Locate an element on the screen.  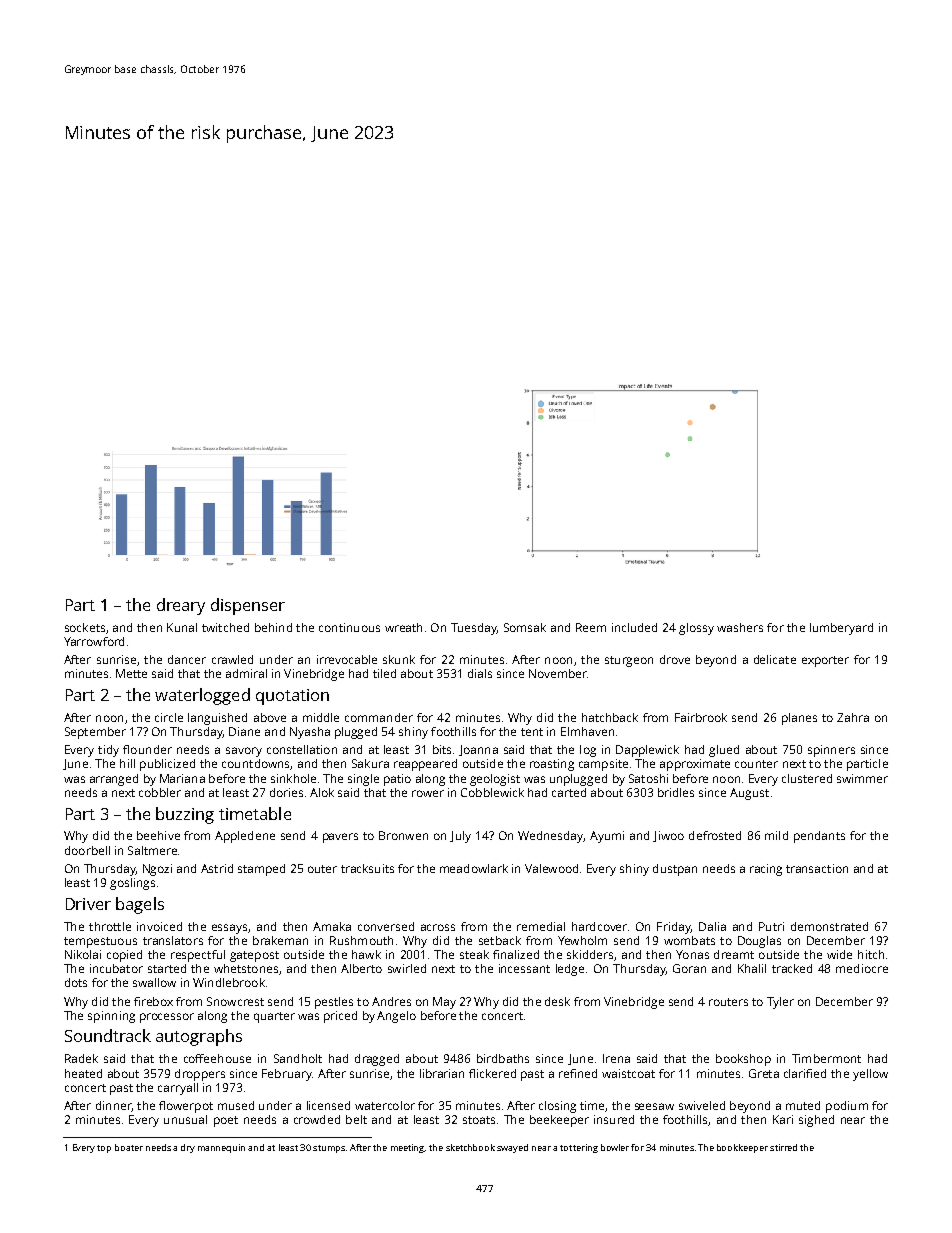
hatchback is located at coordinates (610, 717).
